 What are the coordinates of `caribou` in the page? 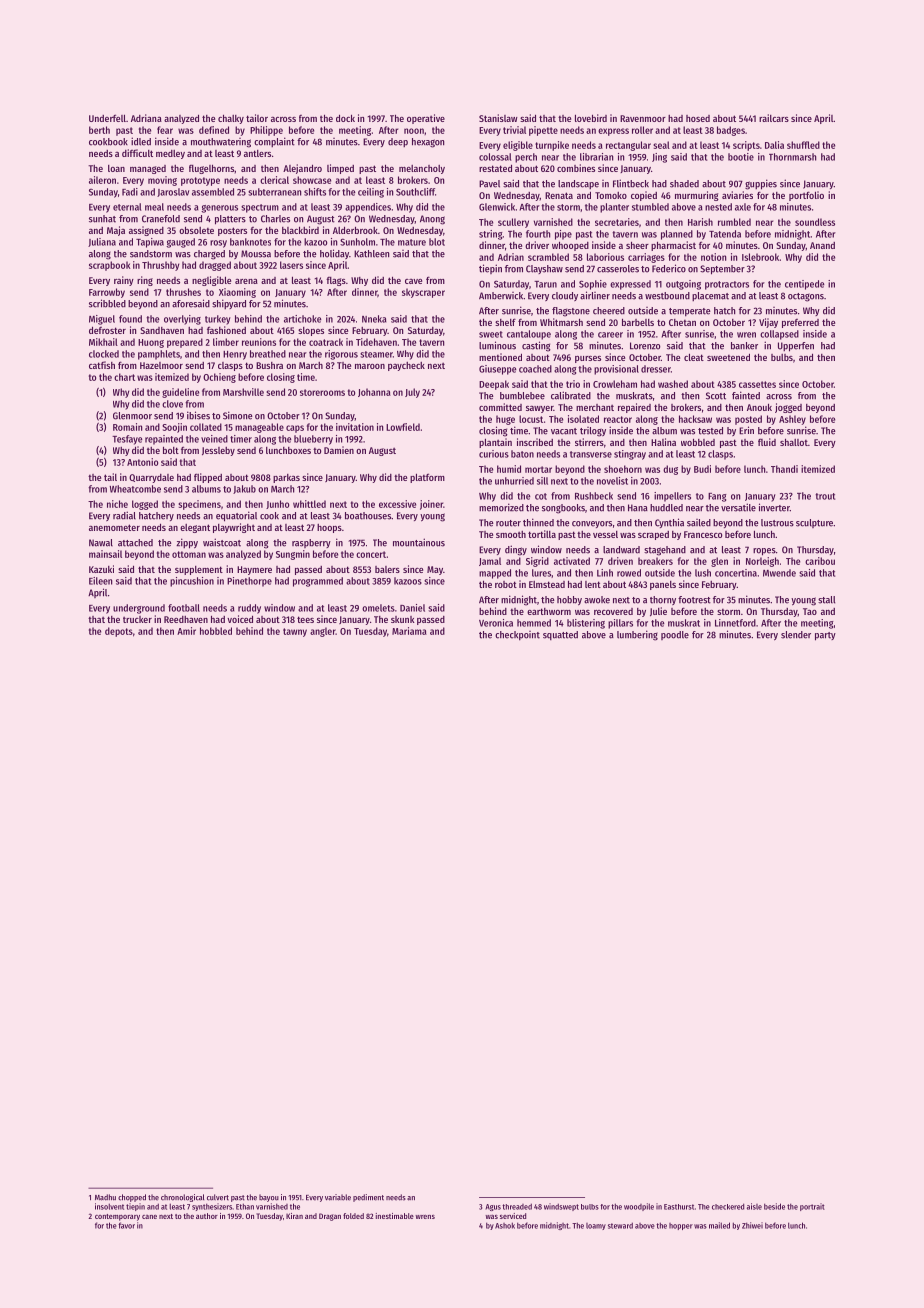 It's located at (820, 561).
